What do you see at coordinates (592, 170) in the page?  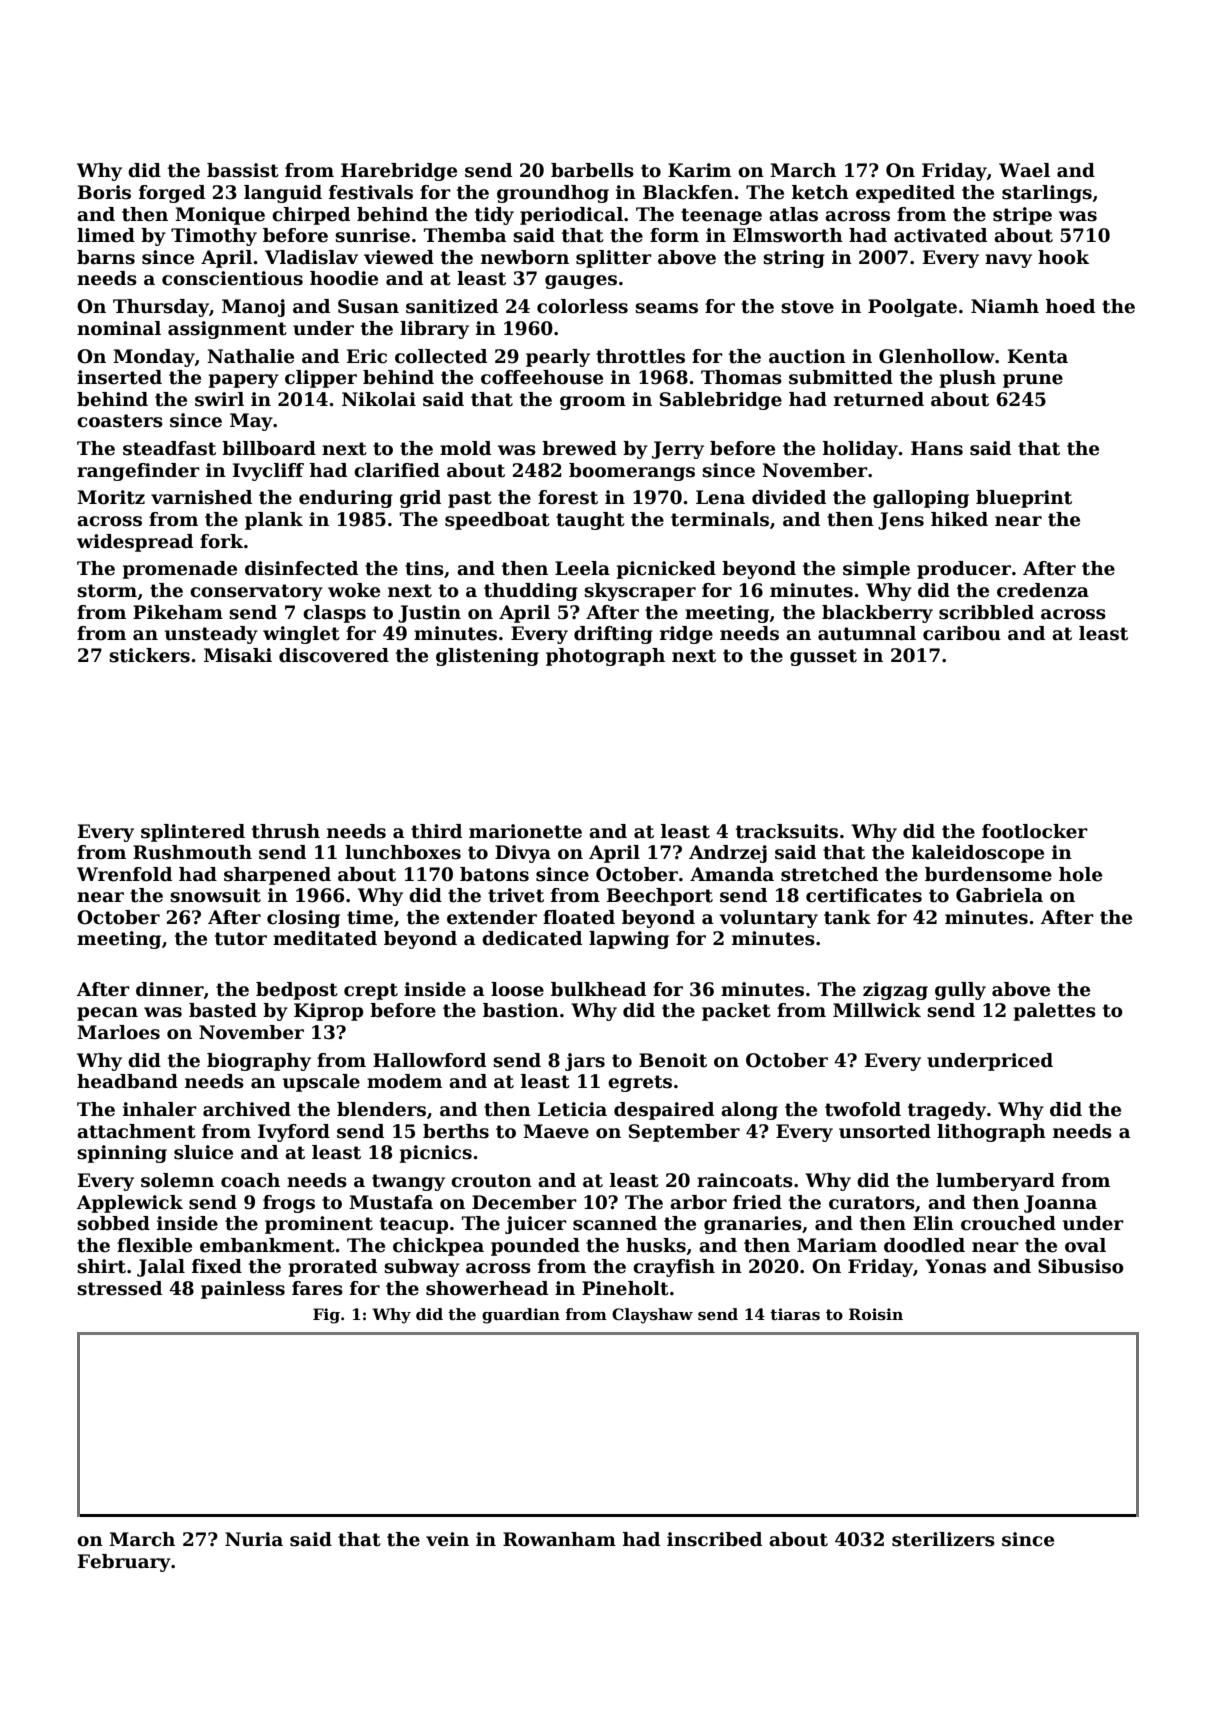 I see `barbells` at bounding box center [592, 170].
